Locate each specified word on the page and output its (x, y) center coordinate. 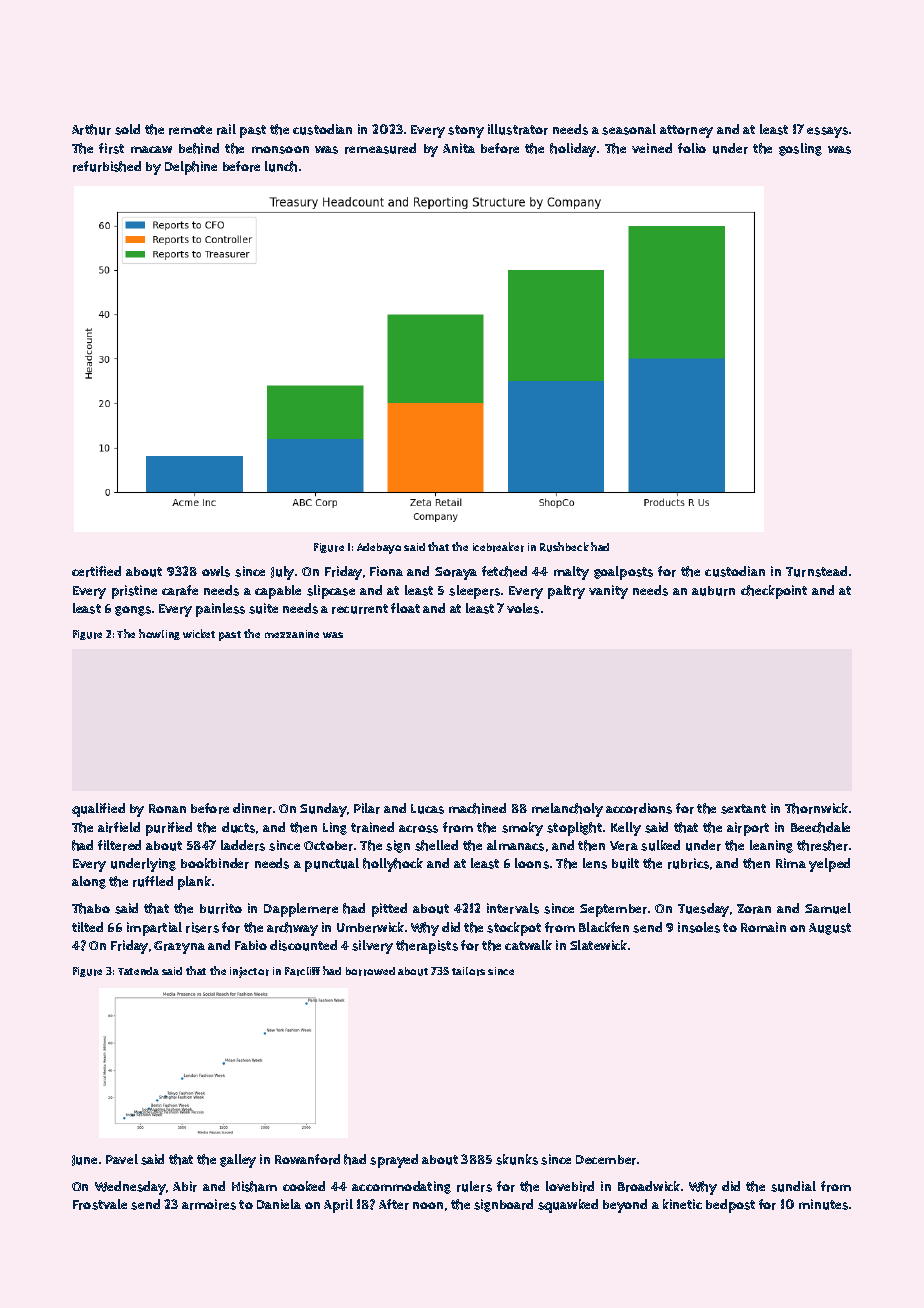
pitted (389, 910)
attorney (686, 131)
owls (216, 571)
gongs (133, 611)
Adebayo (379, 548)
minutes (823, 1204)
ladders (243, 845)
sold (127, 129)
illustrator (518, 129)
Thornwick (816, 808)
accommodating (401, 1187)
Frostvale (100, 1204)
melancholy (567, 810)
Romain (763, 927)
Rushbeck (564, 547)
